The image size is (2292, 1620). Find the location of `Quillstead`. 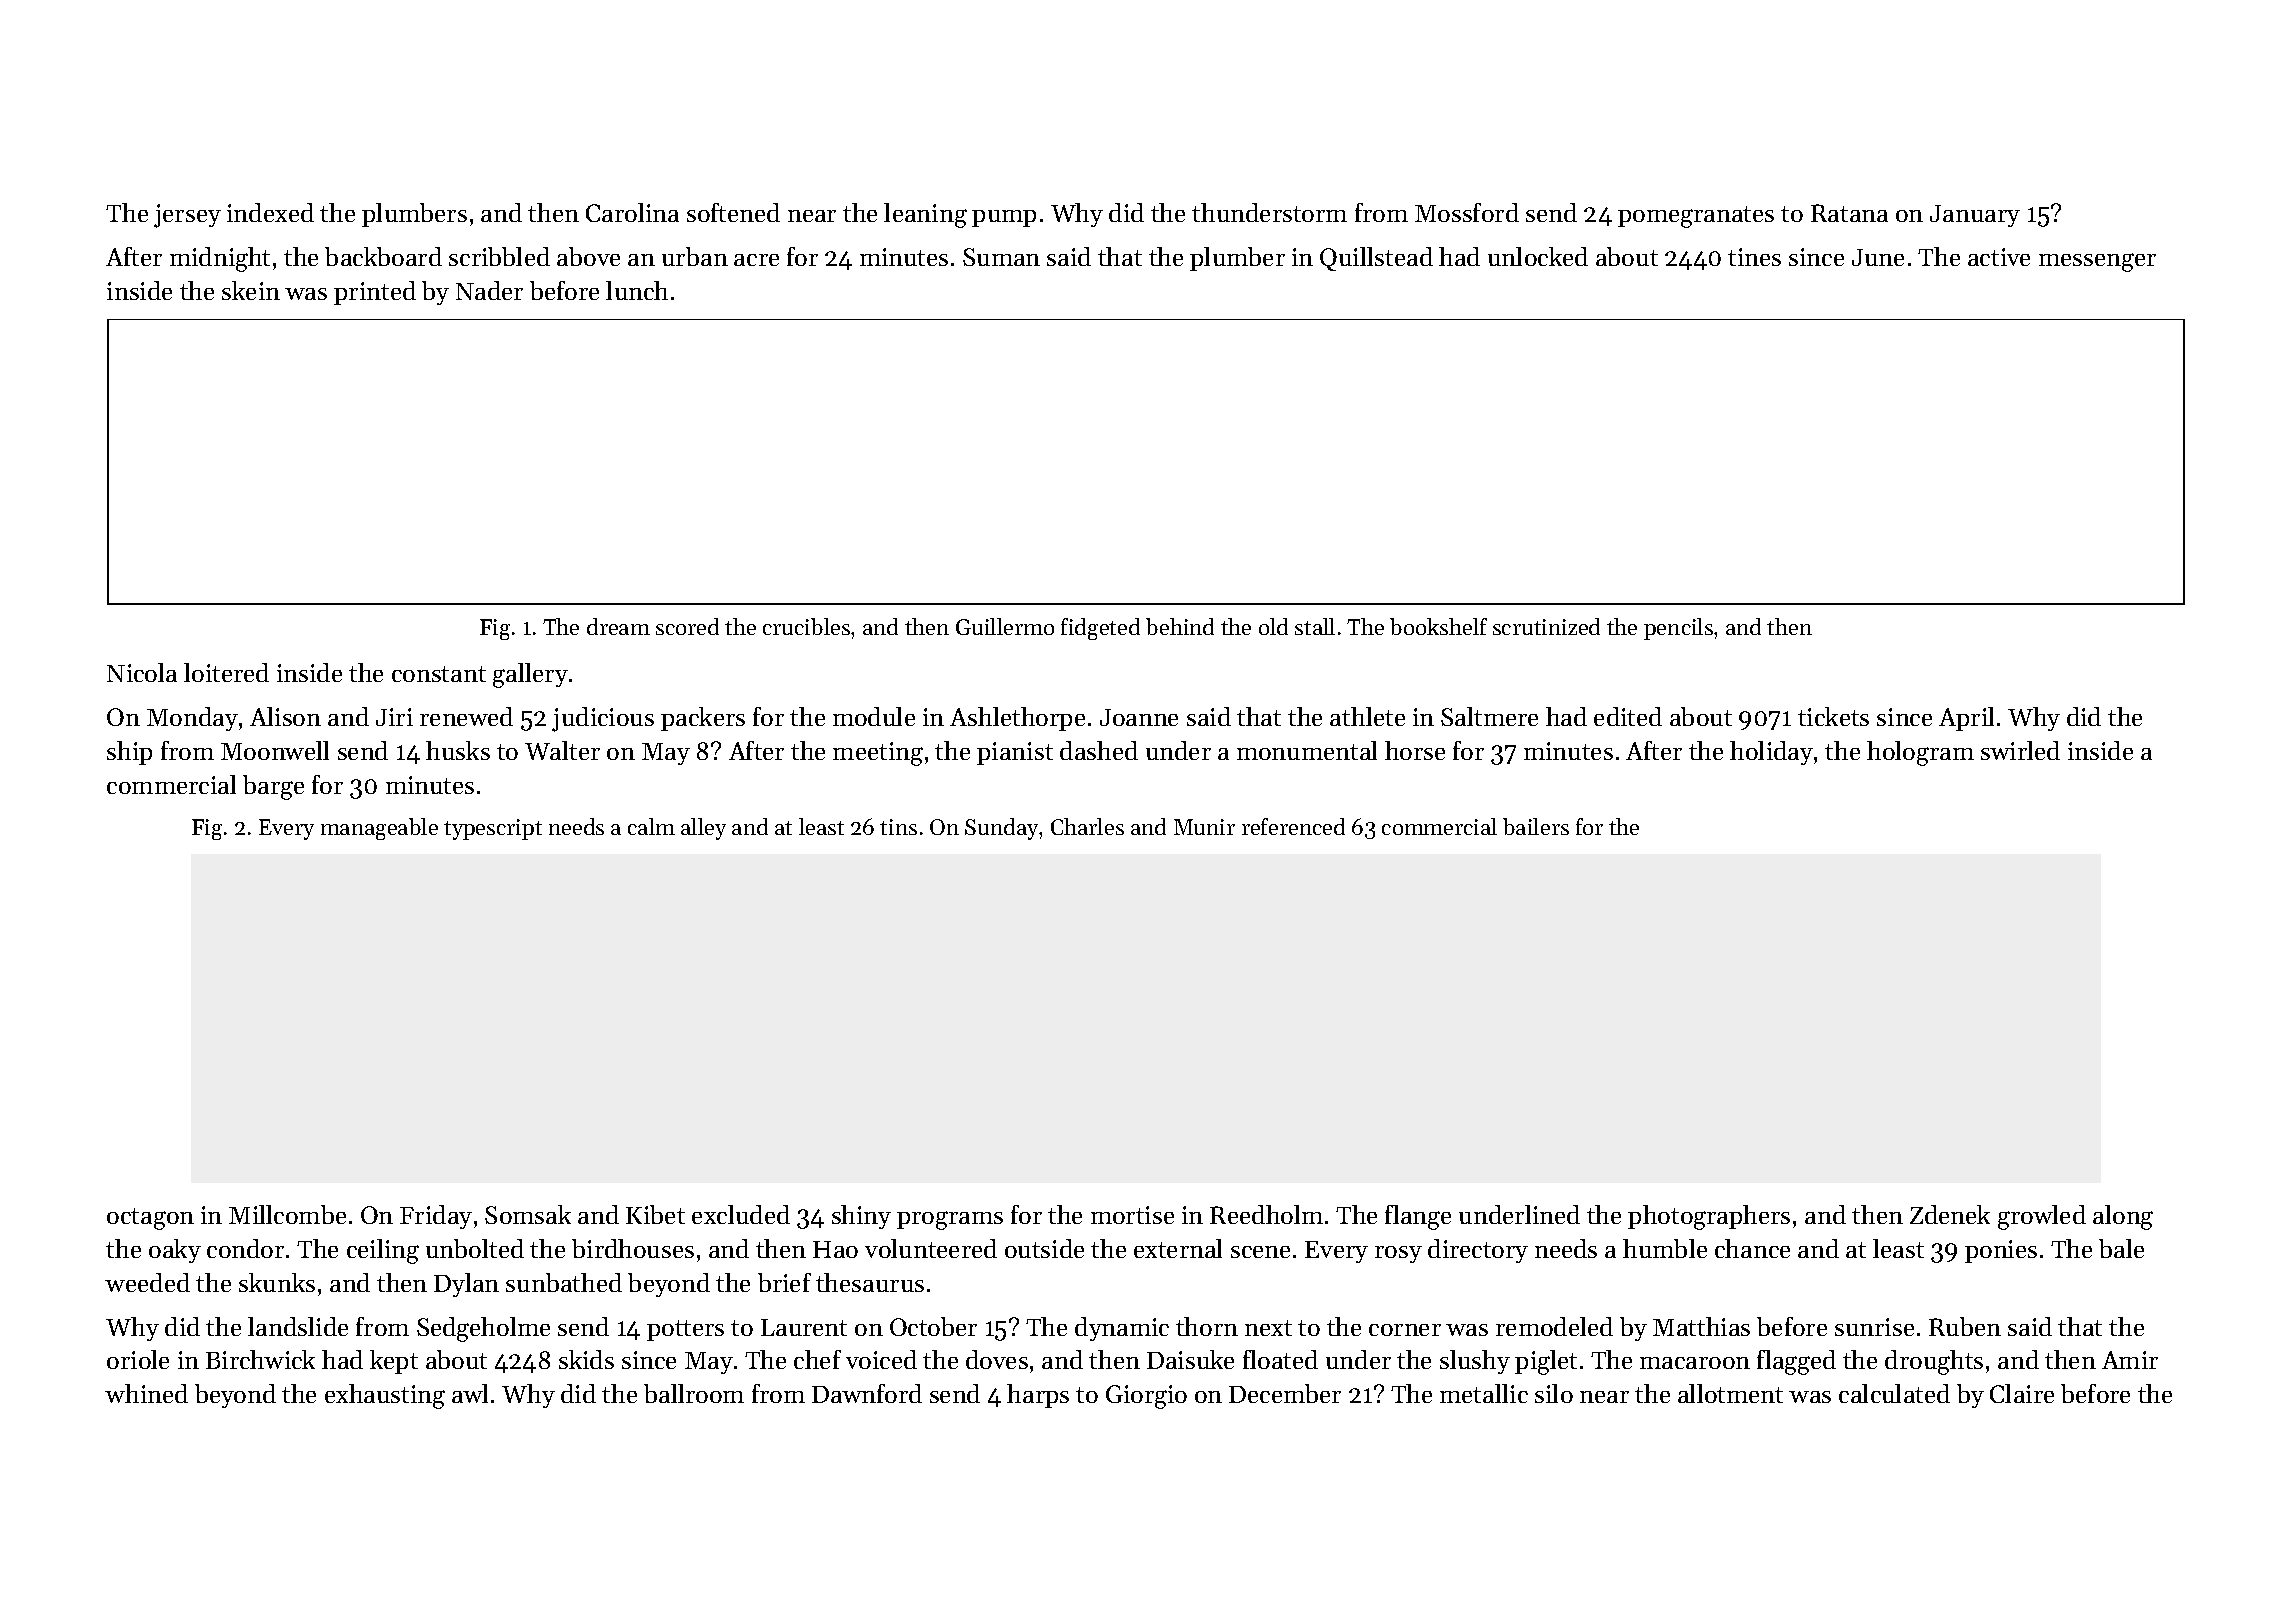

Quillstead is located at coordinates (1376, 259).
